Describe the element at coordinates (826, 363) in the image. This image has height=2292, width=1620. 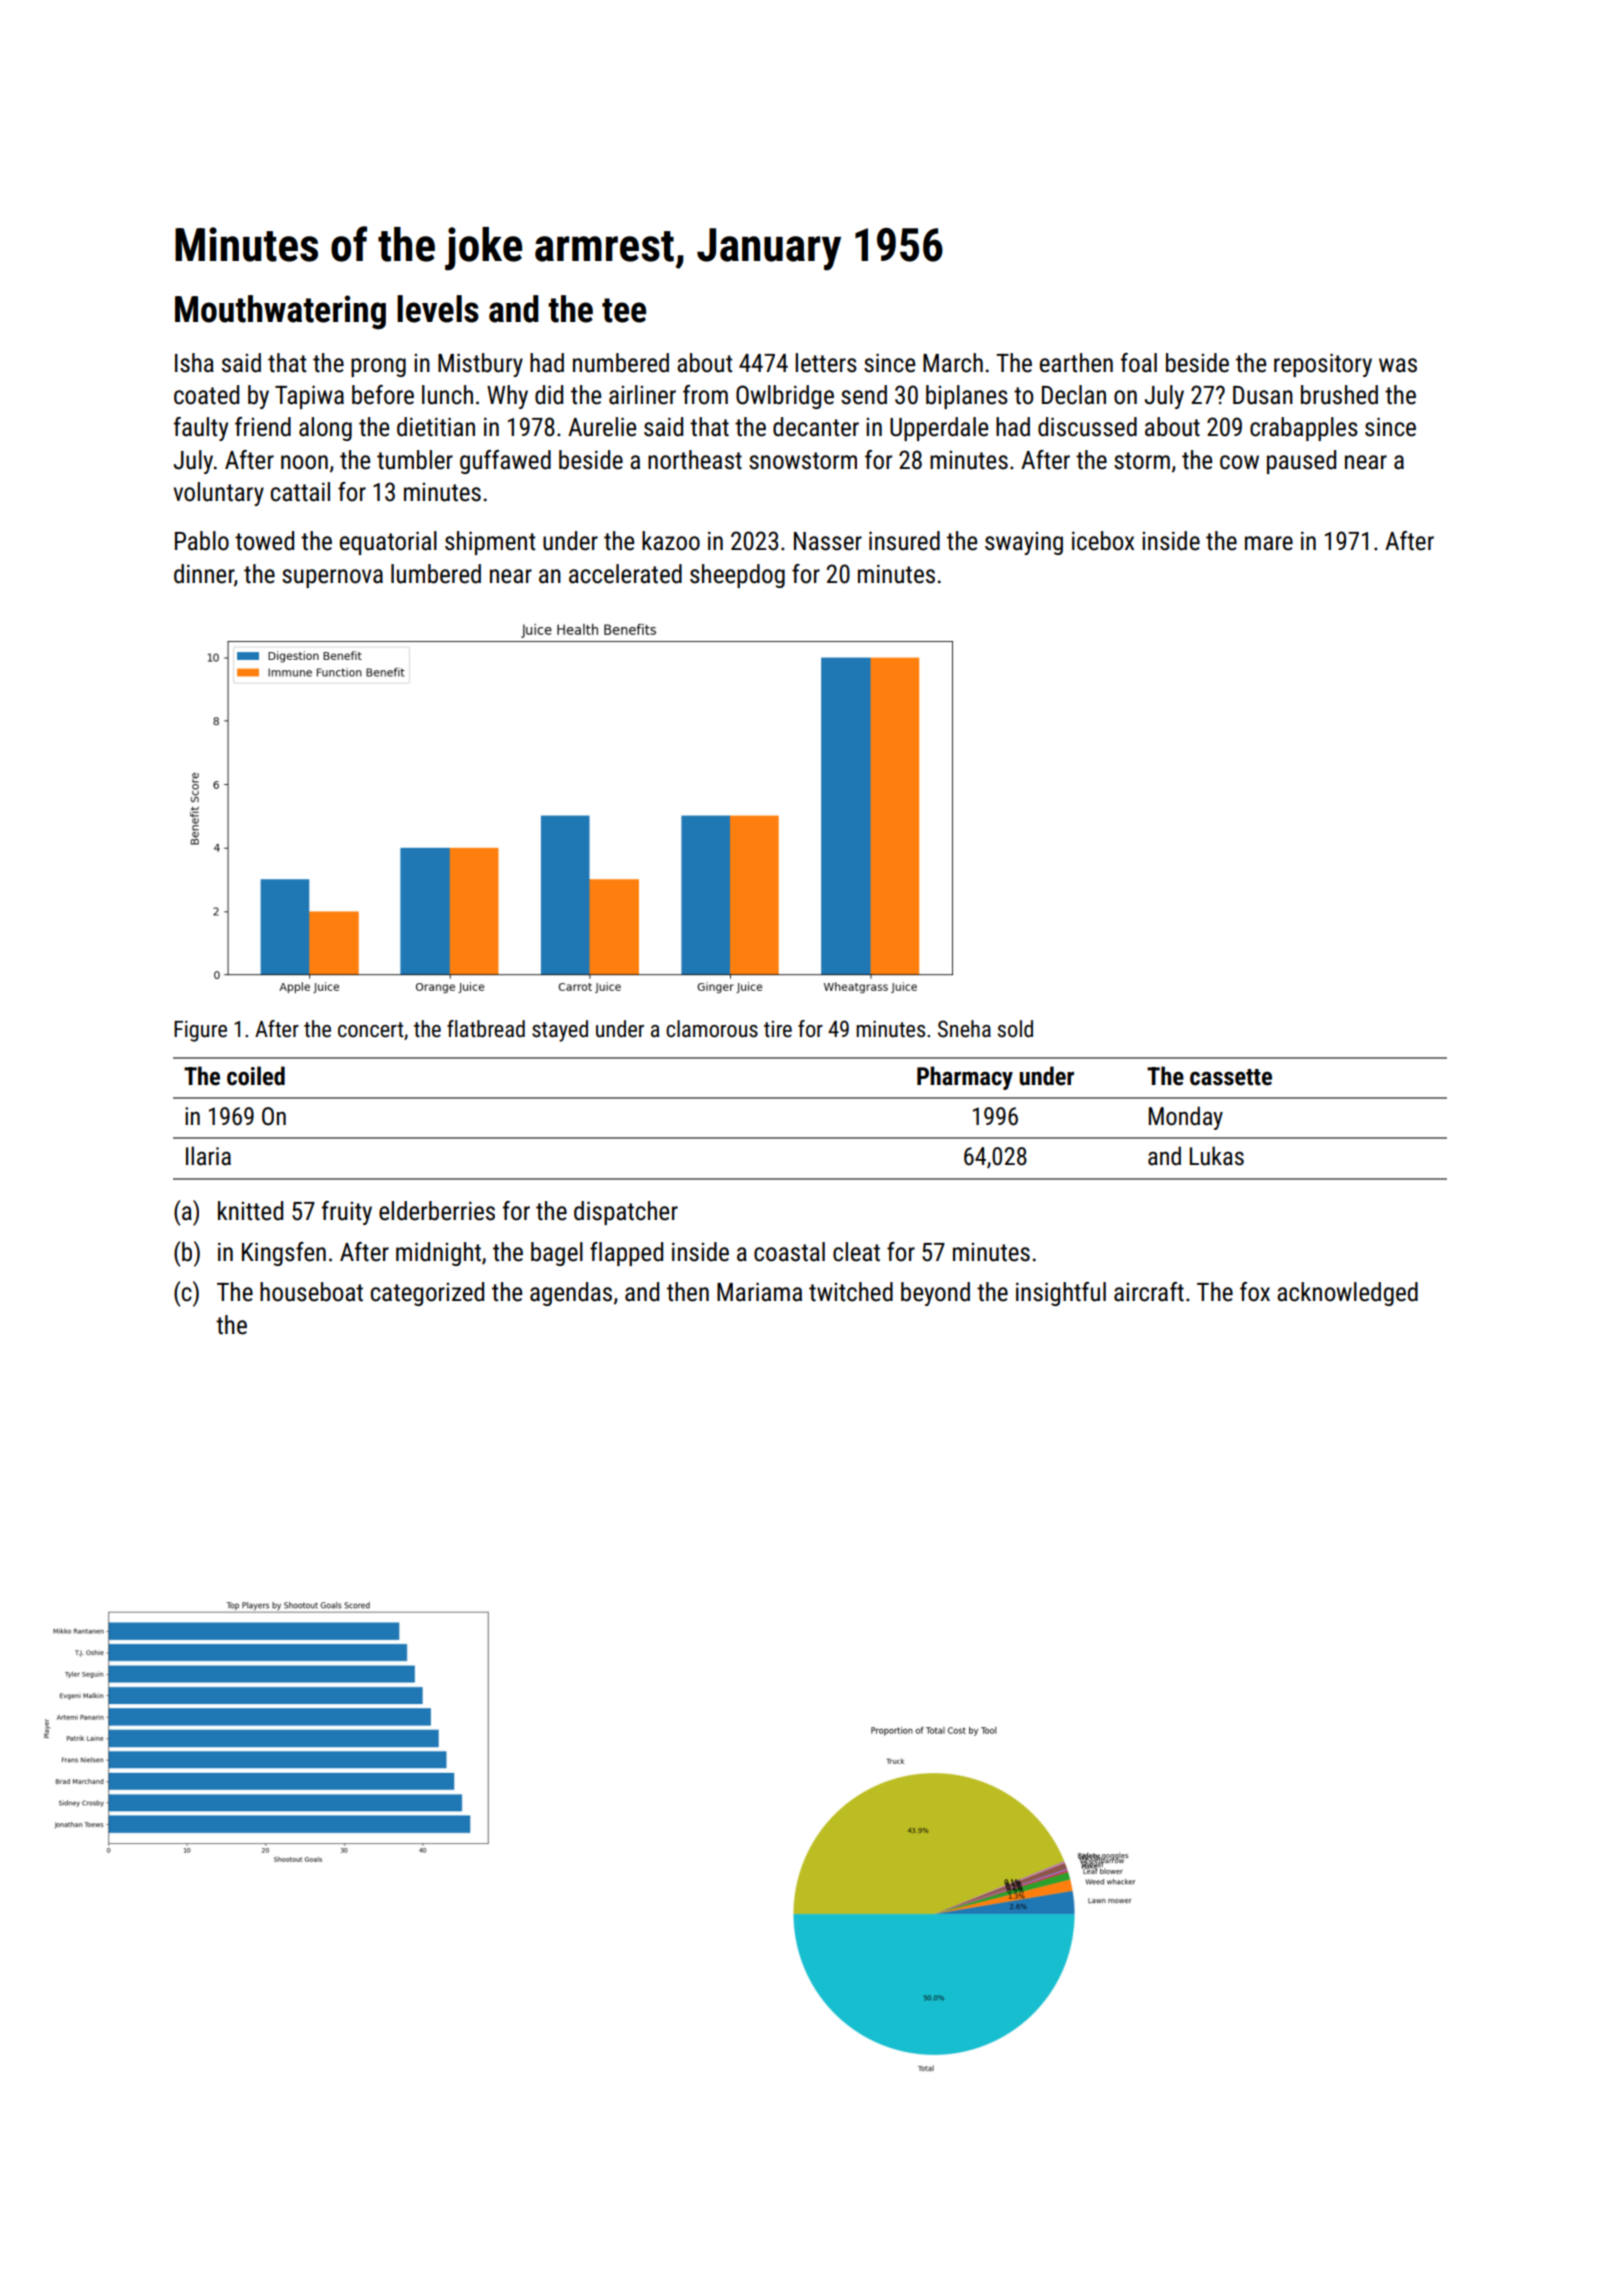
I see `letters` at that location.
